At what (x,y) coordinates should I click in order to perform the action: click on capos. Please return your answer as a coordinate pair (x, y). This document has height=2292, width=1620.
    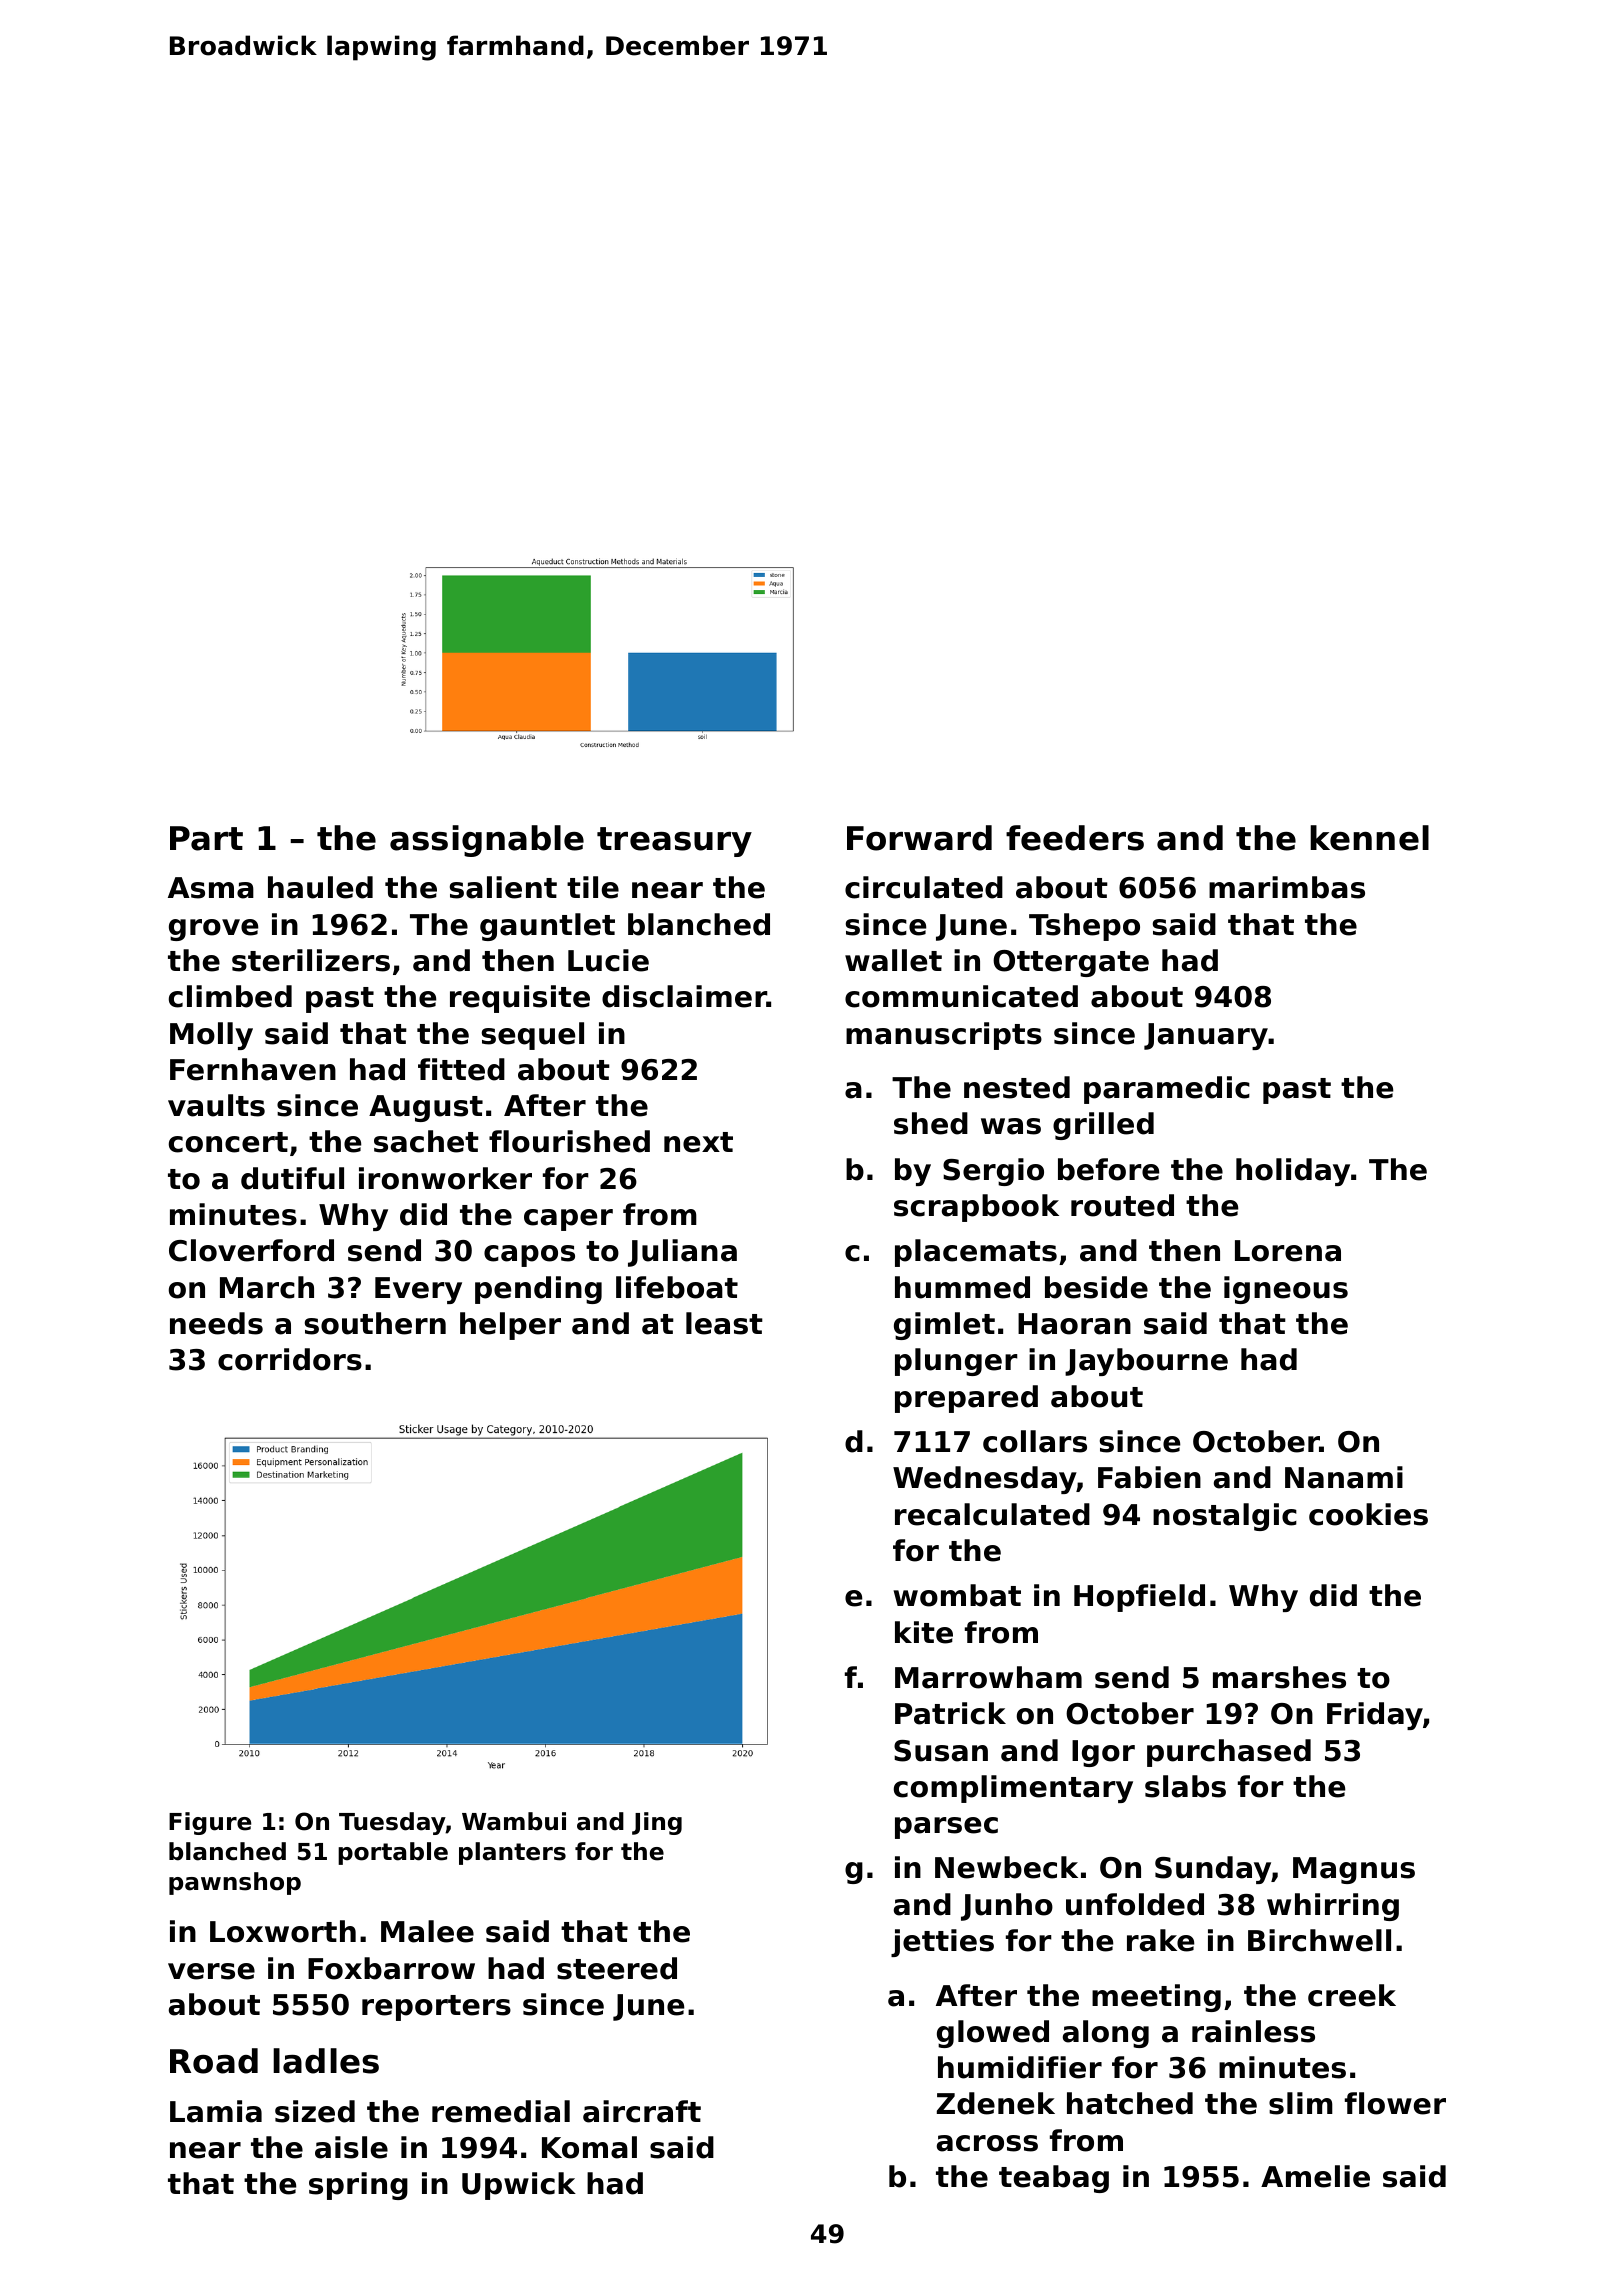
    Looking at the image, I should click on (529, 1256).
